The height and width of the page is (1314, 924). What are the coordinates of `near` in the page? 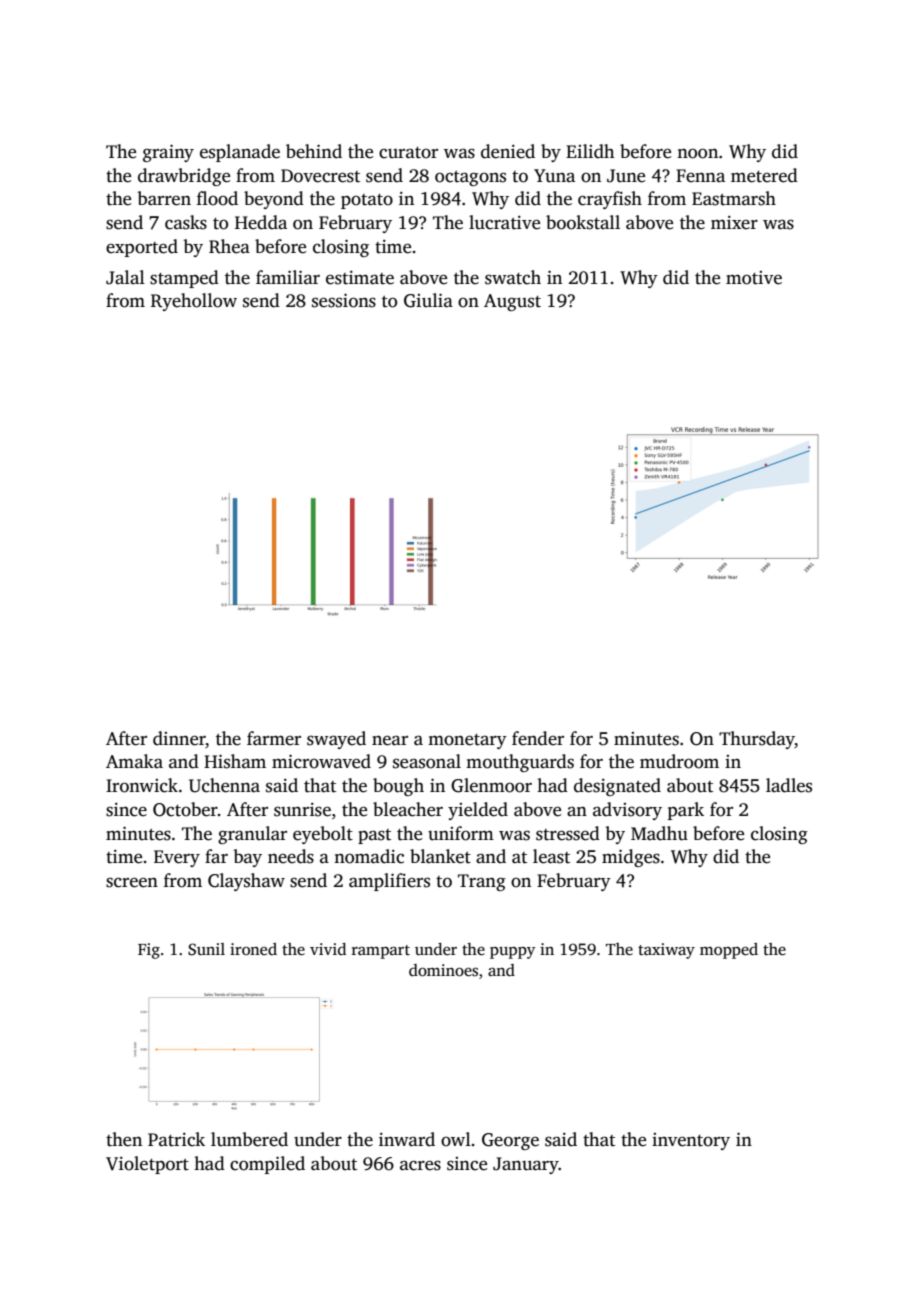 It's located at (390, 740).
